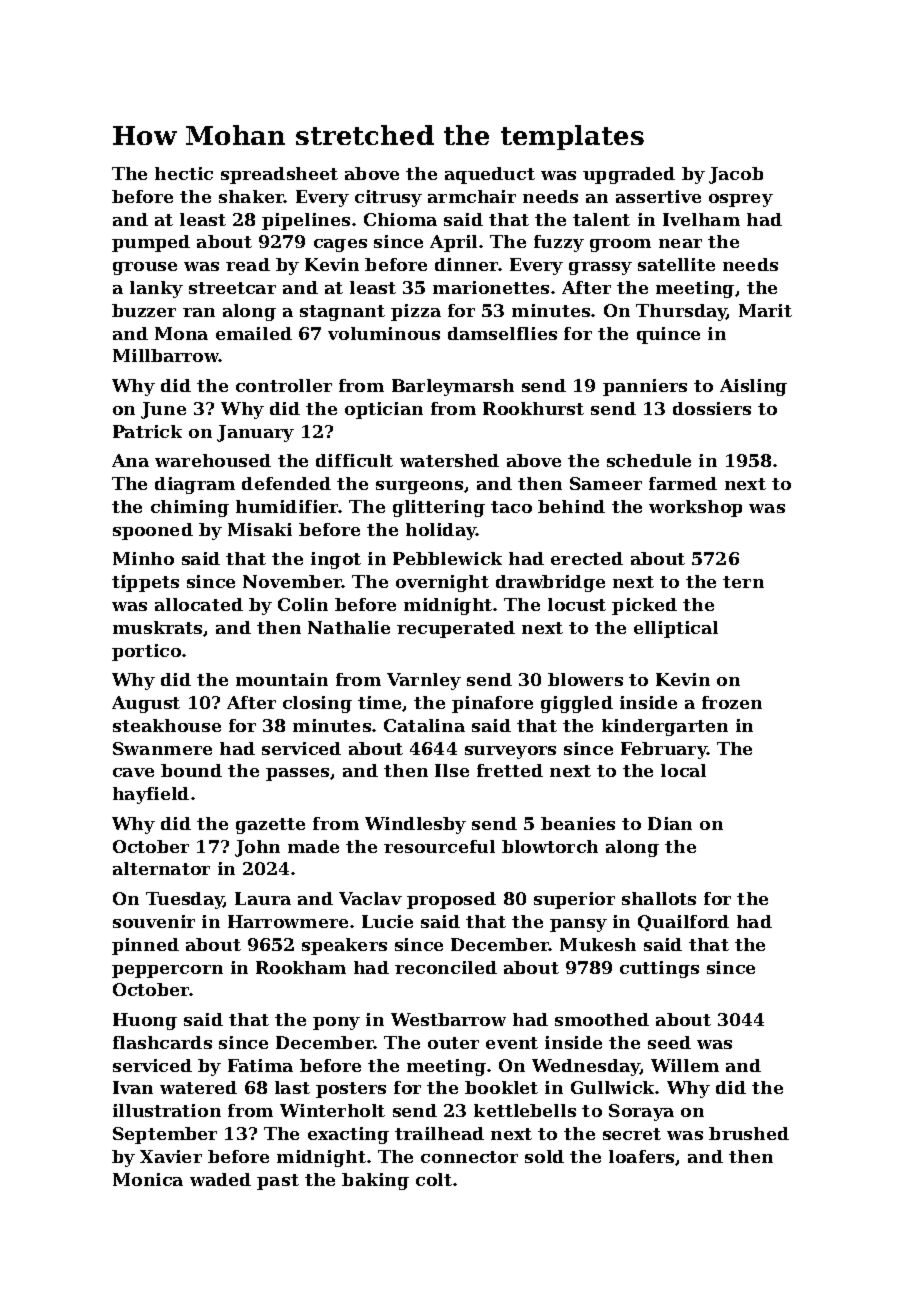  Describe the element at coordinates (143, 558) in the page. I see `Minho` at that location.
